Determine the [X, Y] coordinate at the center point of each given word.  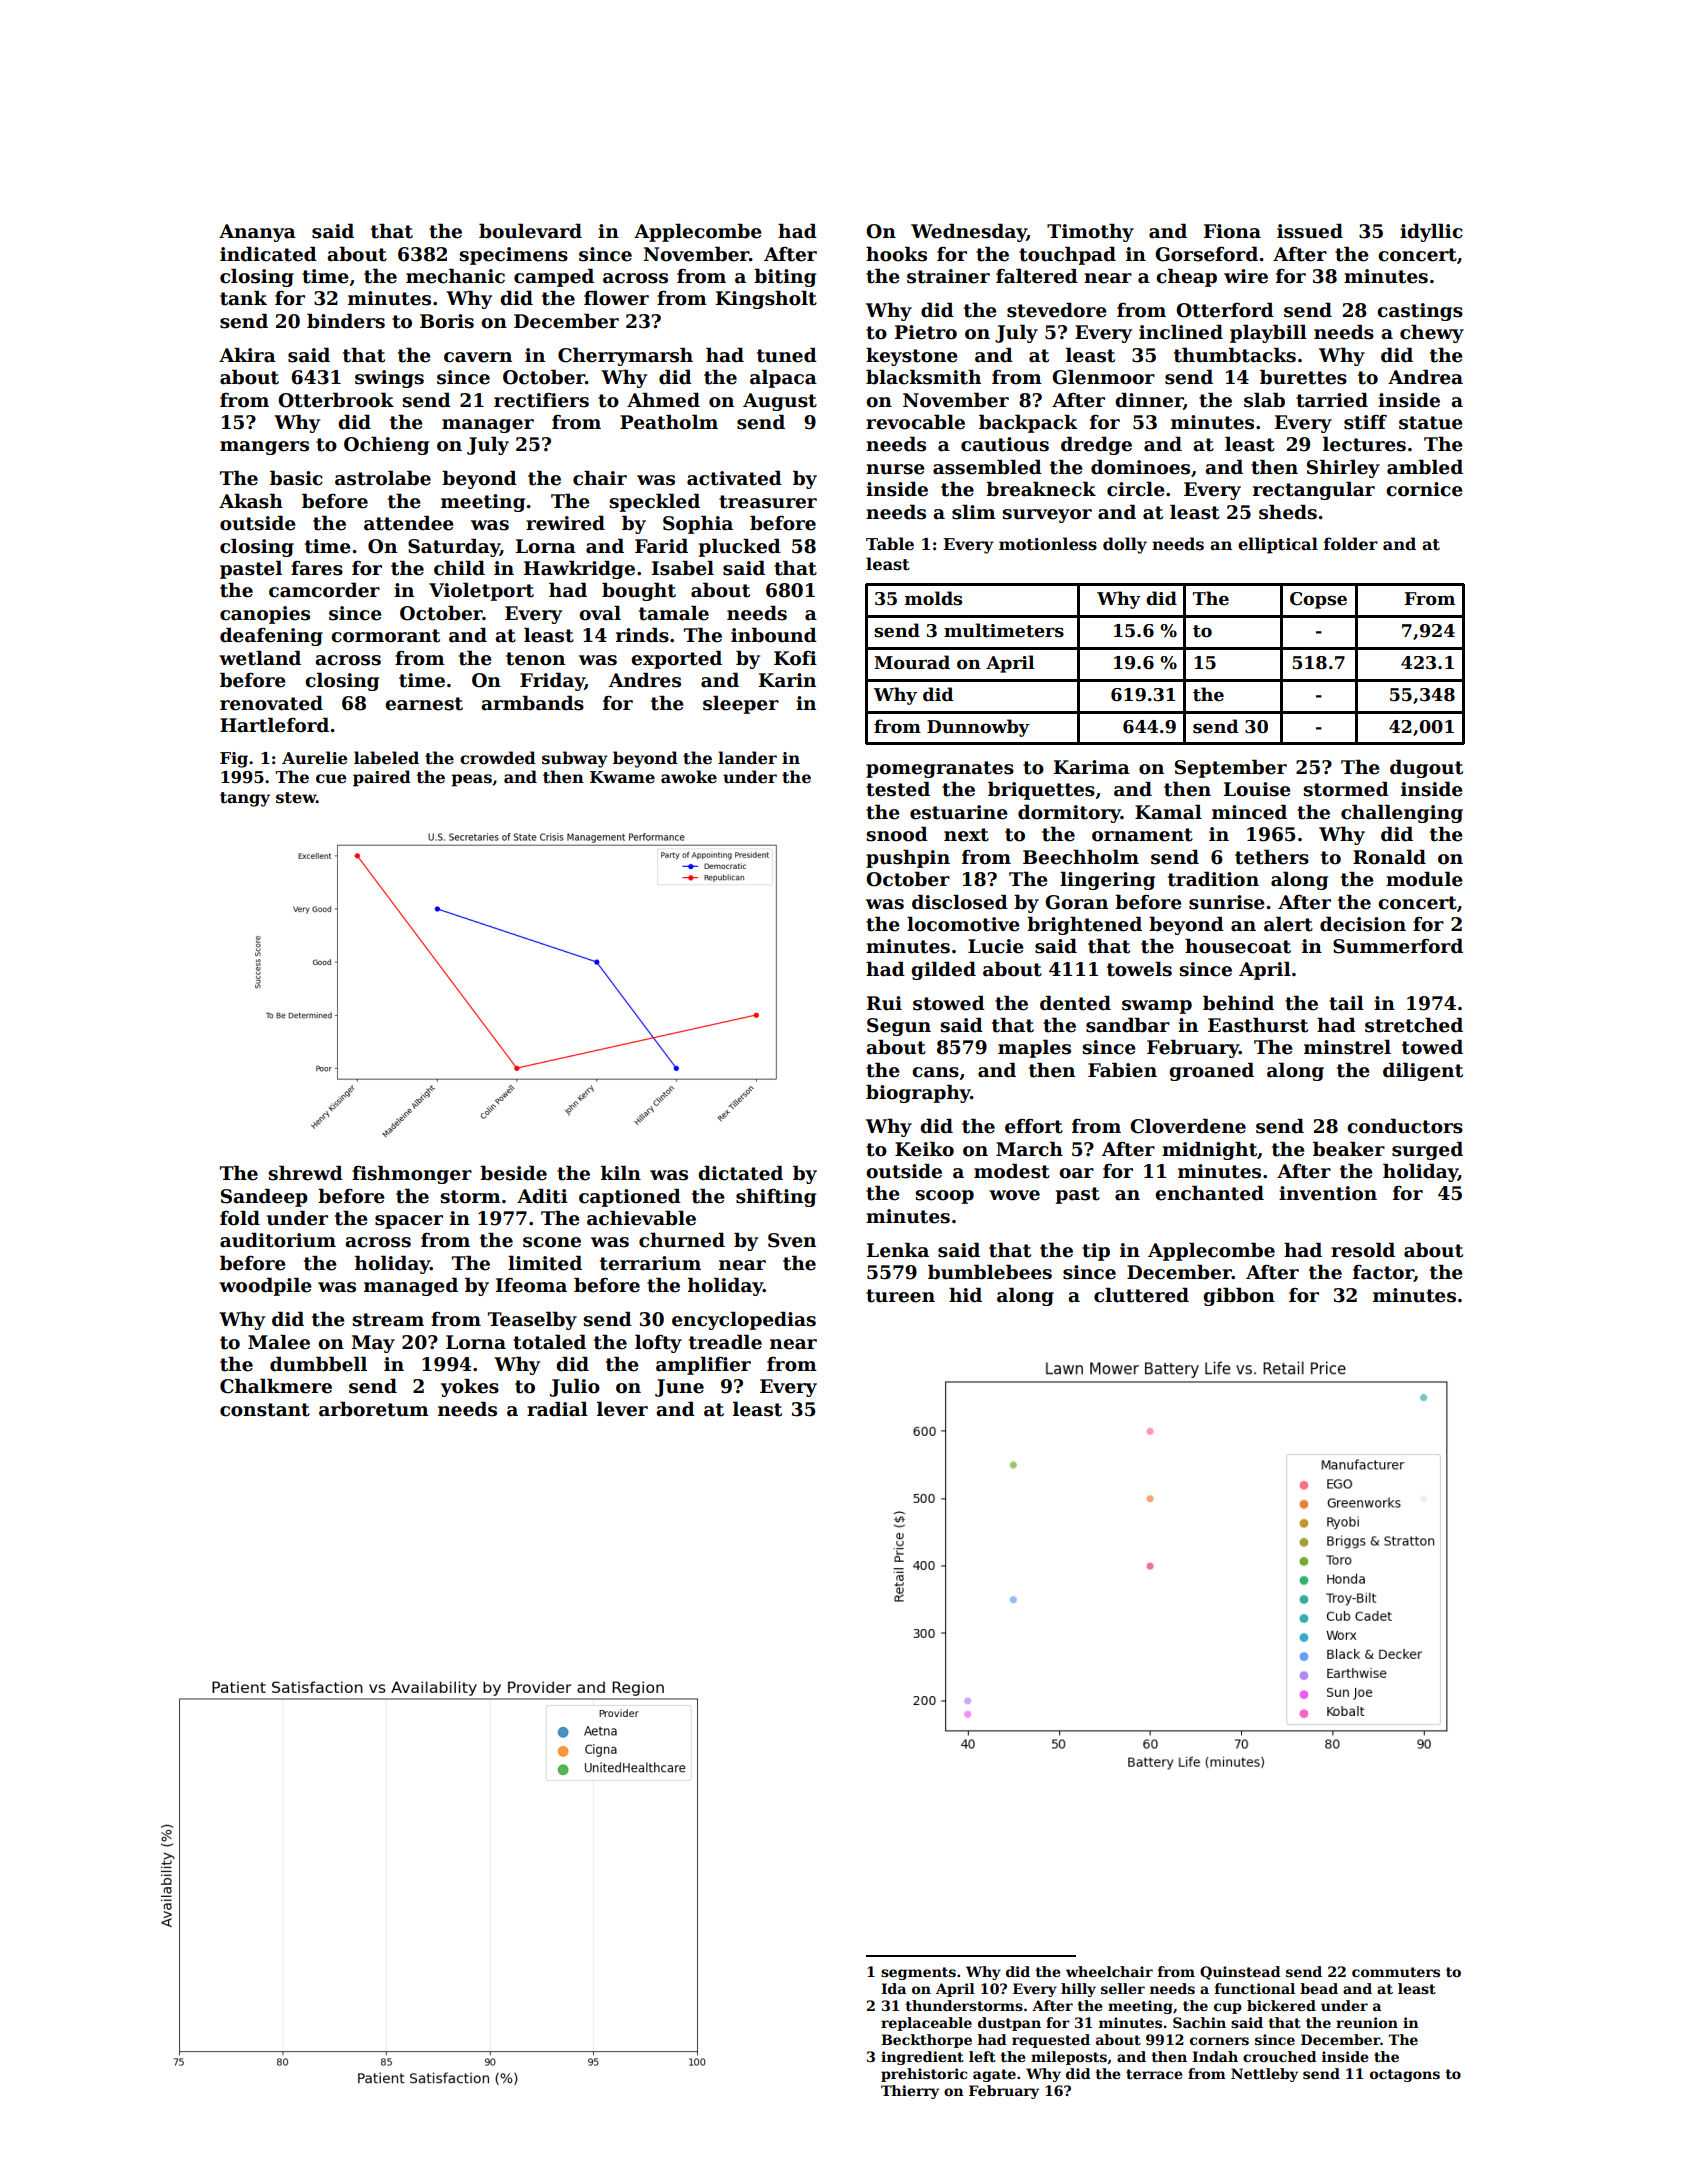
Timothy [1090, 232]
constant [265, 1410]
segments [918, 1973]
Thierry [910, 2092]
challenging [1402, 813]
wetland [260, 658]
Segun [899, 1027]
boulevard [530, 231]
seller [1123, 1988]
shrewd [305, 1173]
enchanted [1209, 1193]
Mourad [912, 662]
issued [1310, 231]
